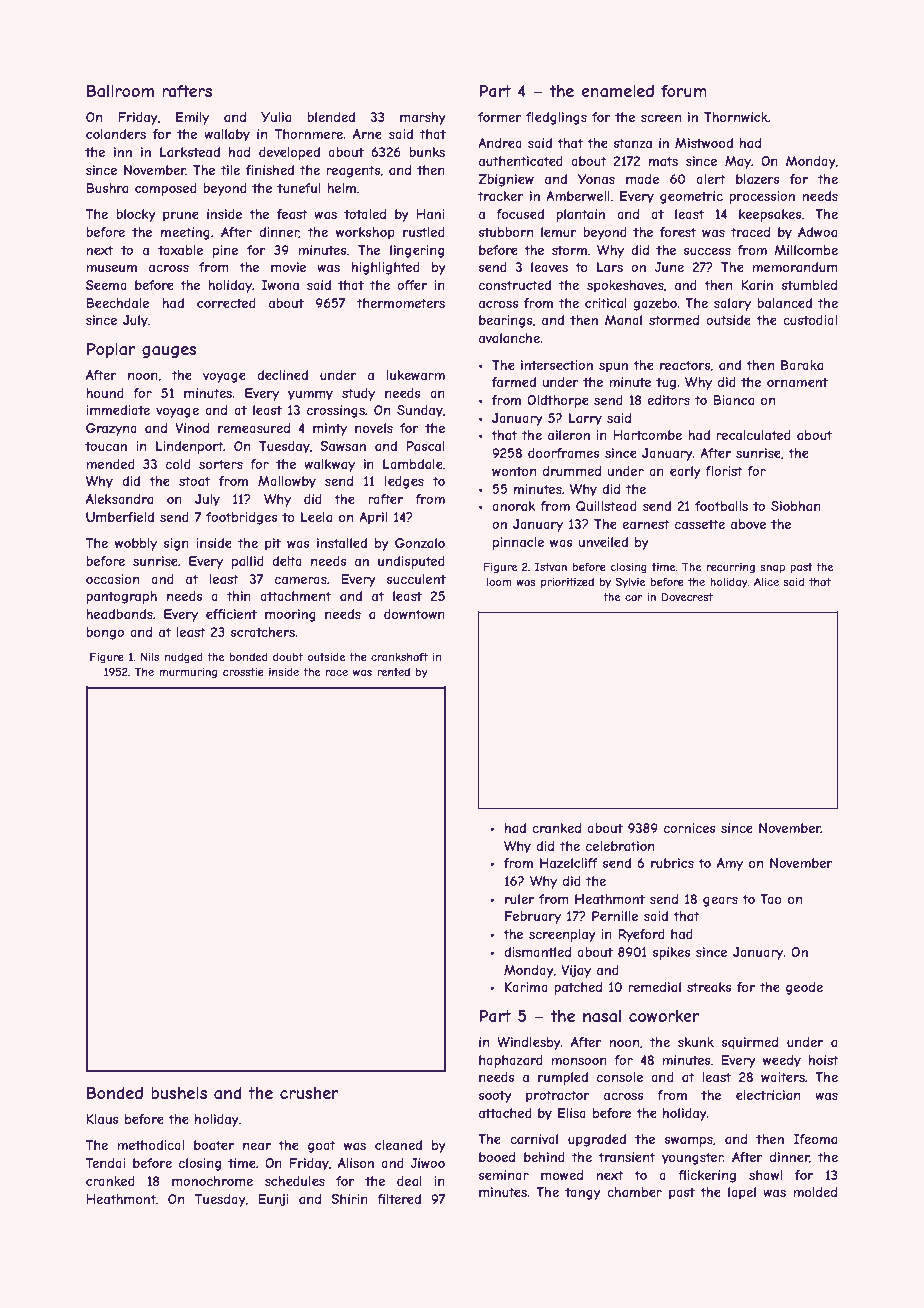 This document has height=1308, width=924. I want to click on doorframes, so click(563, 453).
